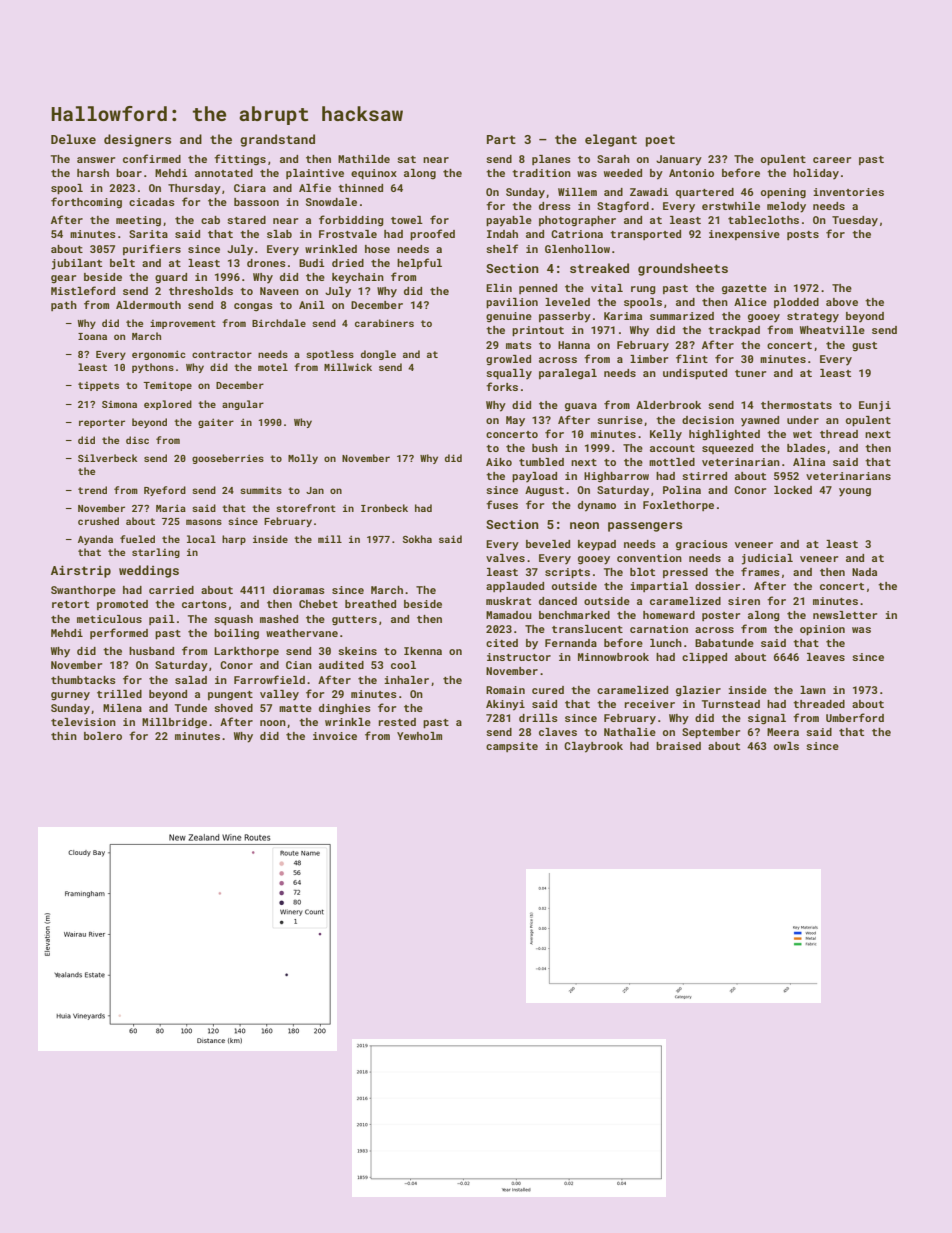 This screenshot has height=1233, width=952. I want to click on explored, so click(168, 405).
